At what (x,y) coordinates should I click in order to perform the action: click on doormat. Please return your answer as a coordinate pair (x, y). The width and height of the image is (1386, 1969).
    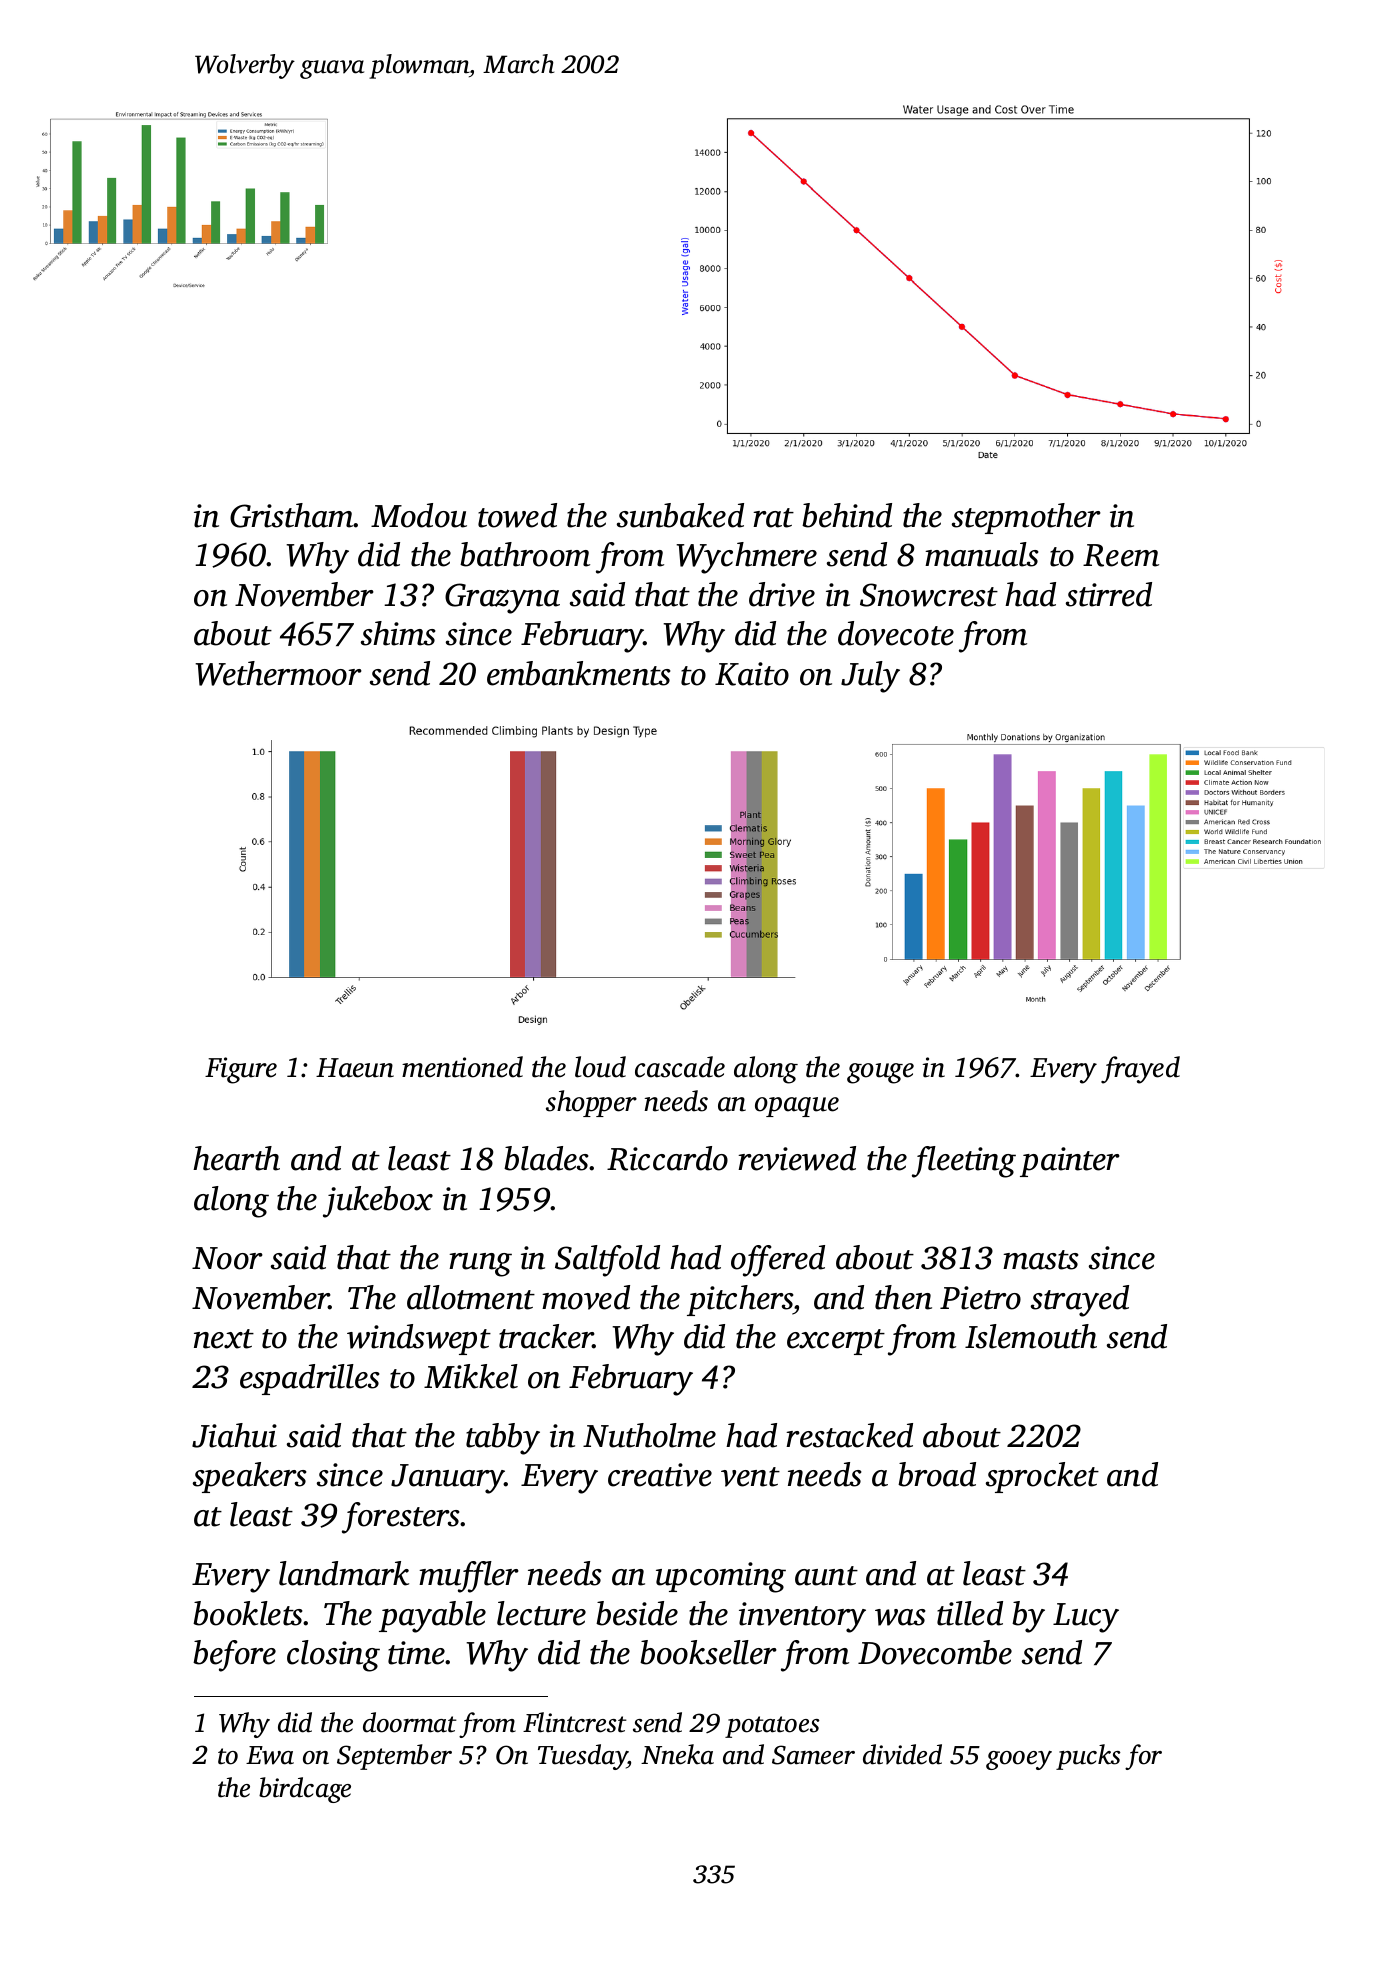
    Looking at the image, I should click on (410, 1722).
